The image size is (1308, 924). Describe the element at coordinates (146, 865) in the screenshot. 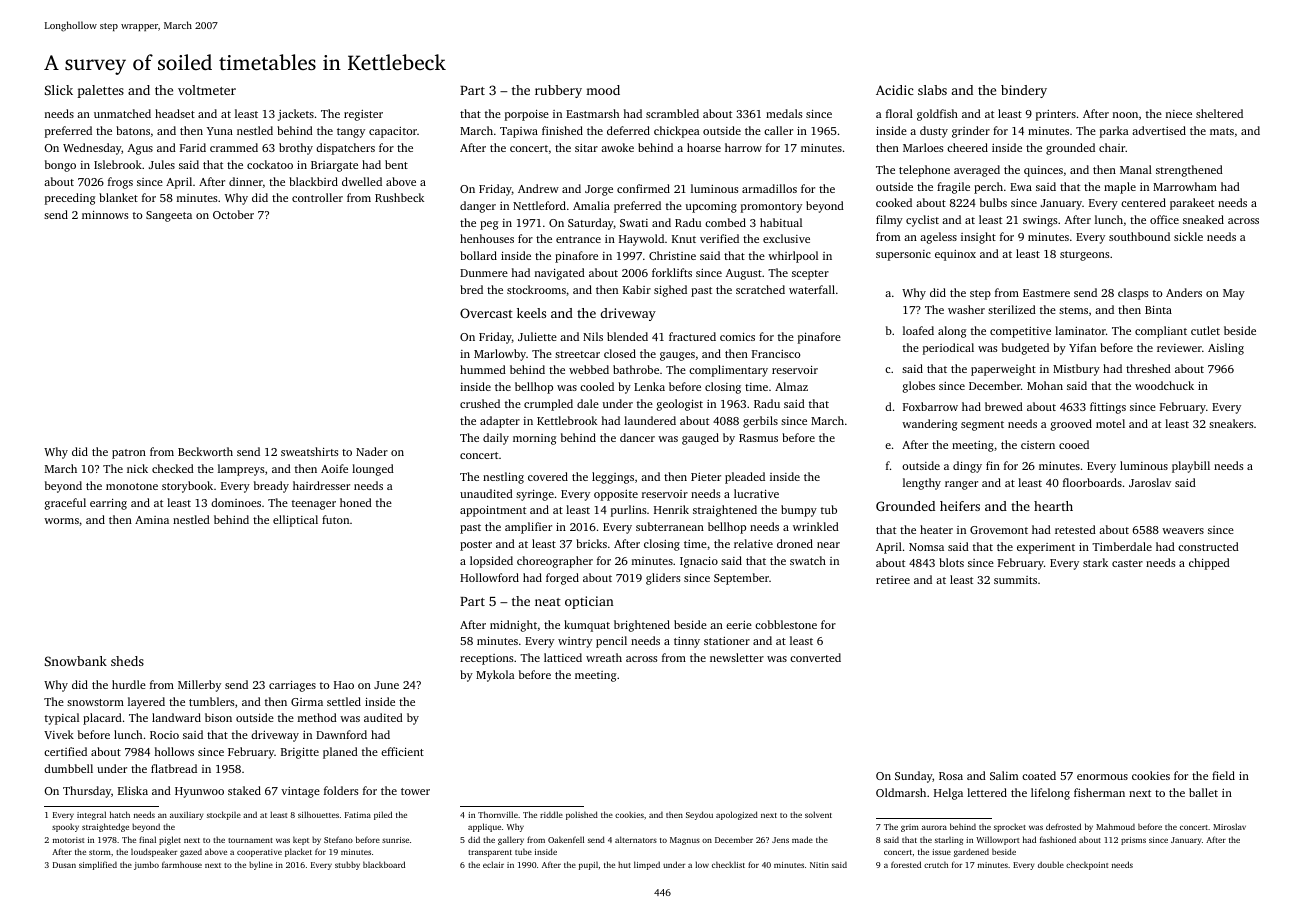

I see `jumbo` at that location.
